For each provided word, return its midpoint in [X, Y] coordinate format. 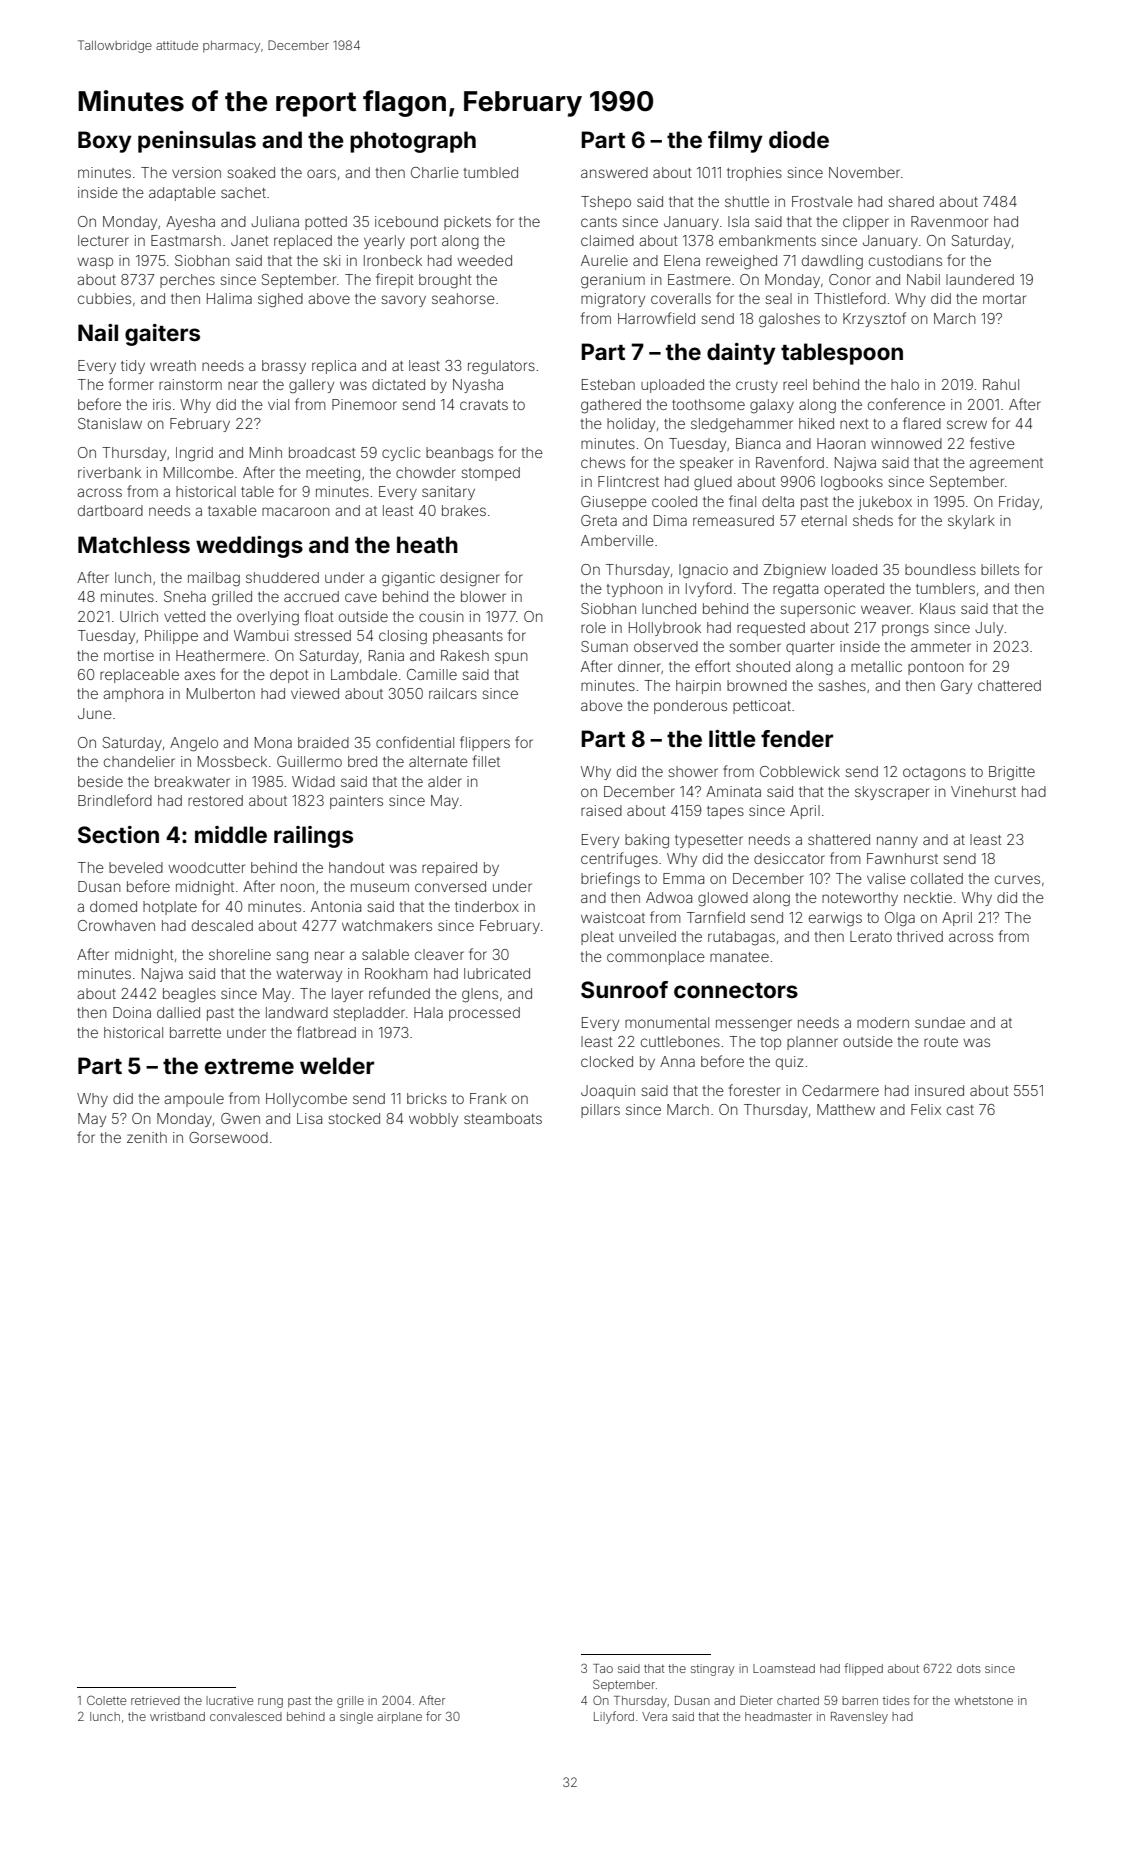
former [131, 384]
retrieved [155, 1700]
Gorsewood [228, 1137]
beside [100, 781]
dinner [639, 666]
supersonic [818, 610]
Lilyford [614, 1717]
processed [484, 1014]
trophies [754, 174]
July [989, 629]
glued [713, 483]
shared [911, 201]
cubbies [104, 298]
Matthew [846, 1109]
